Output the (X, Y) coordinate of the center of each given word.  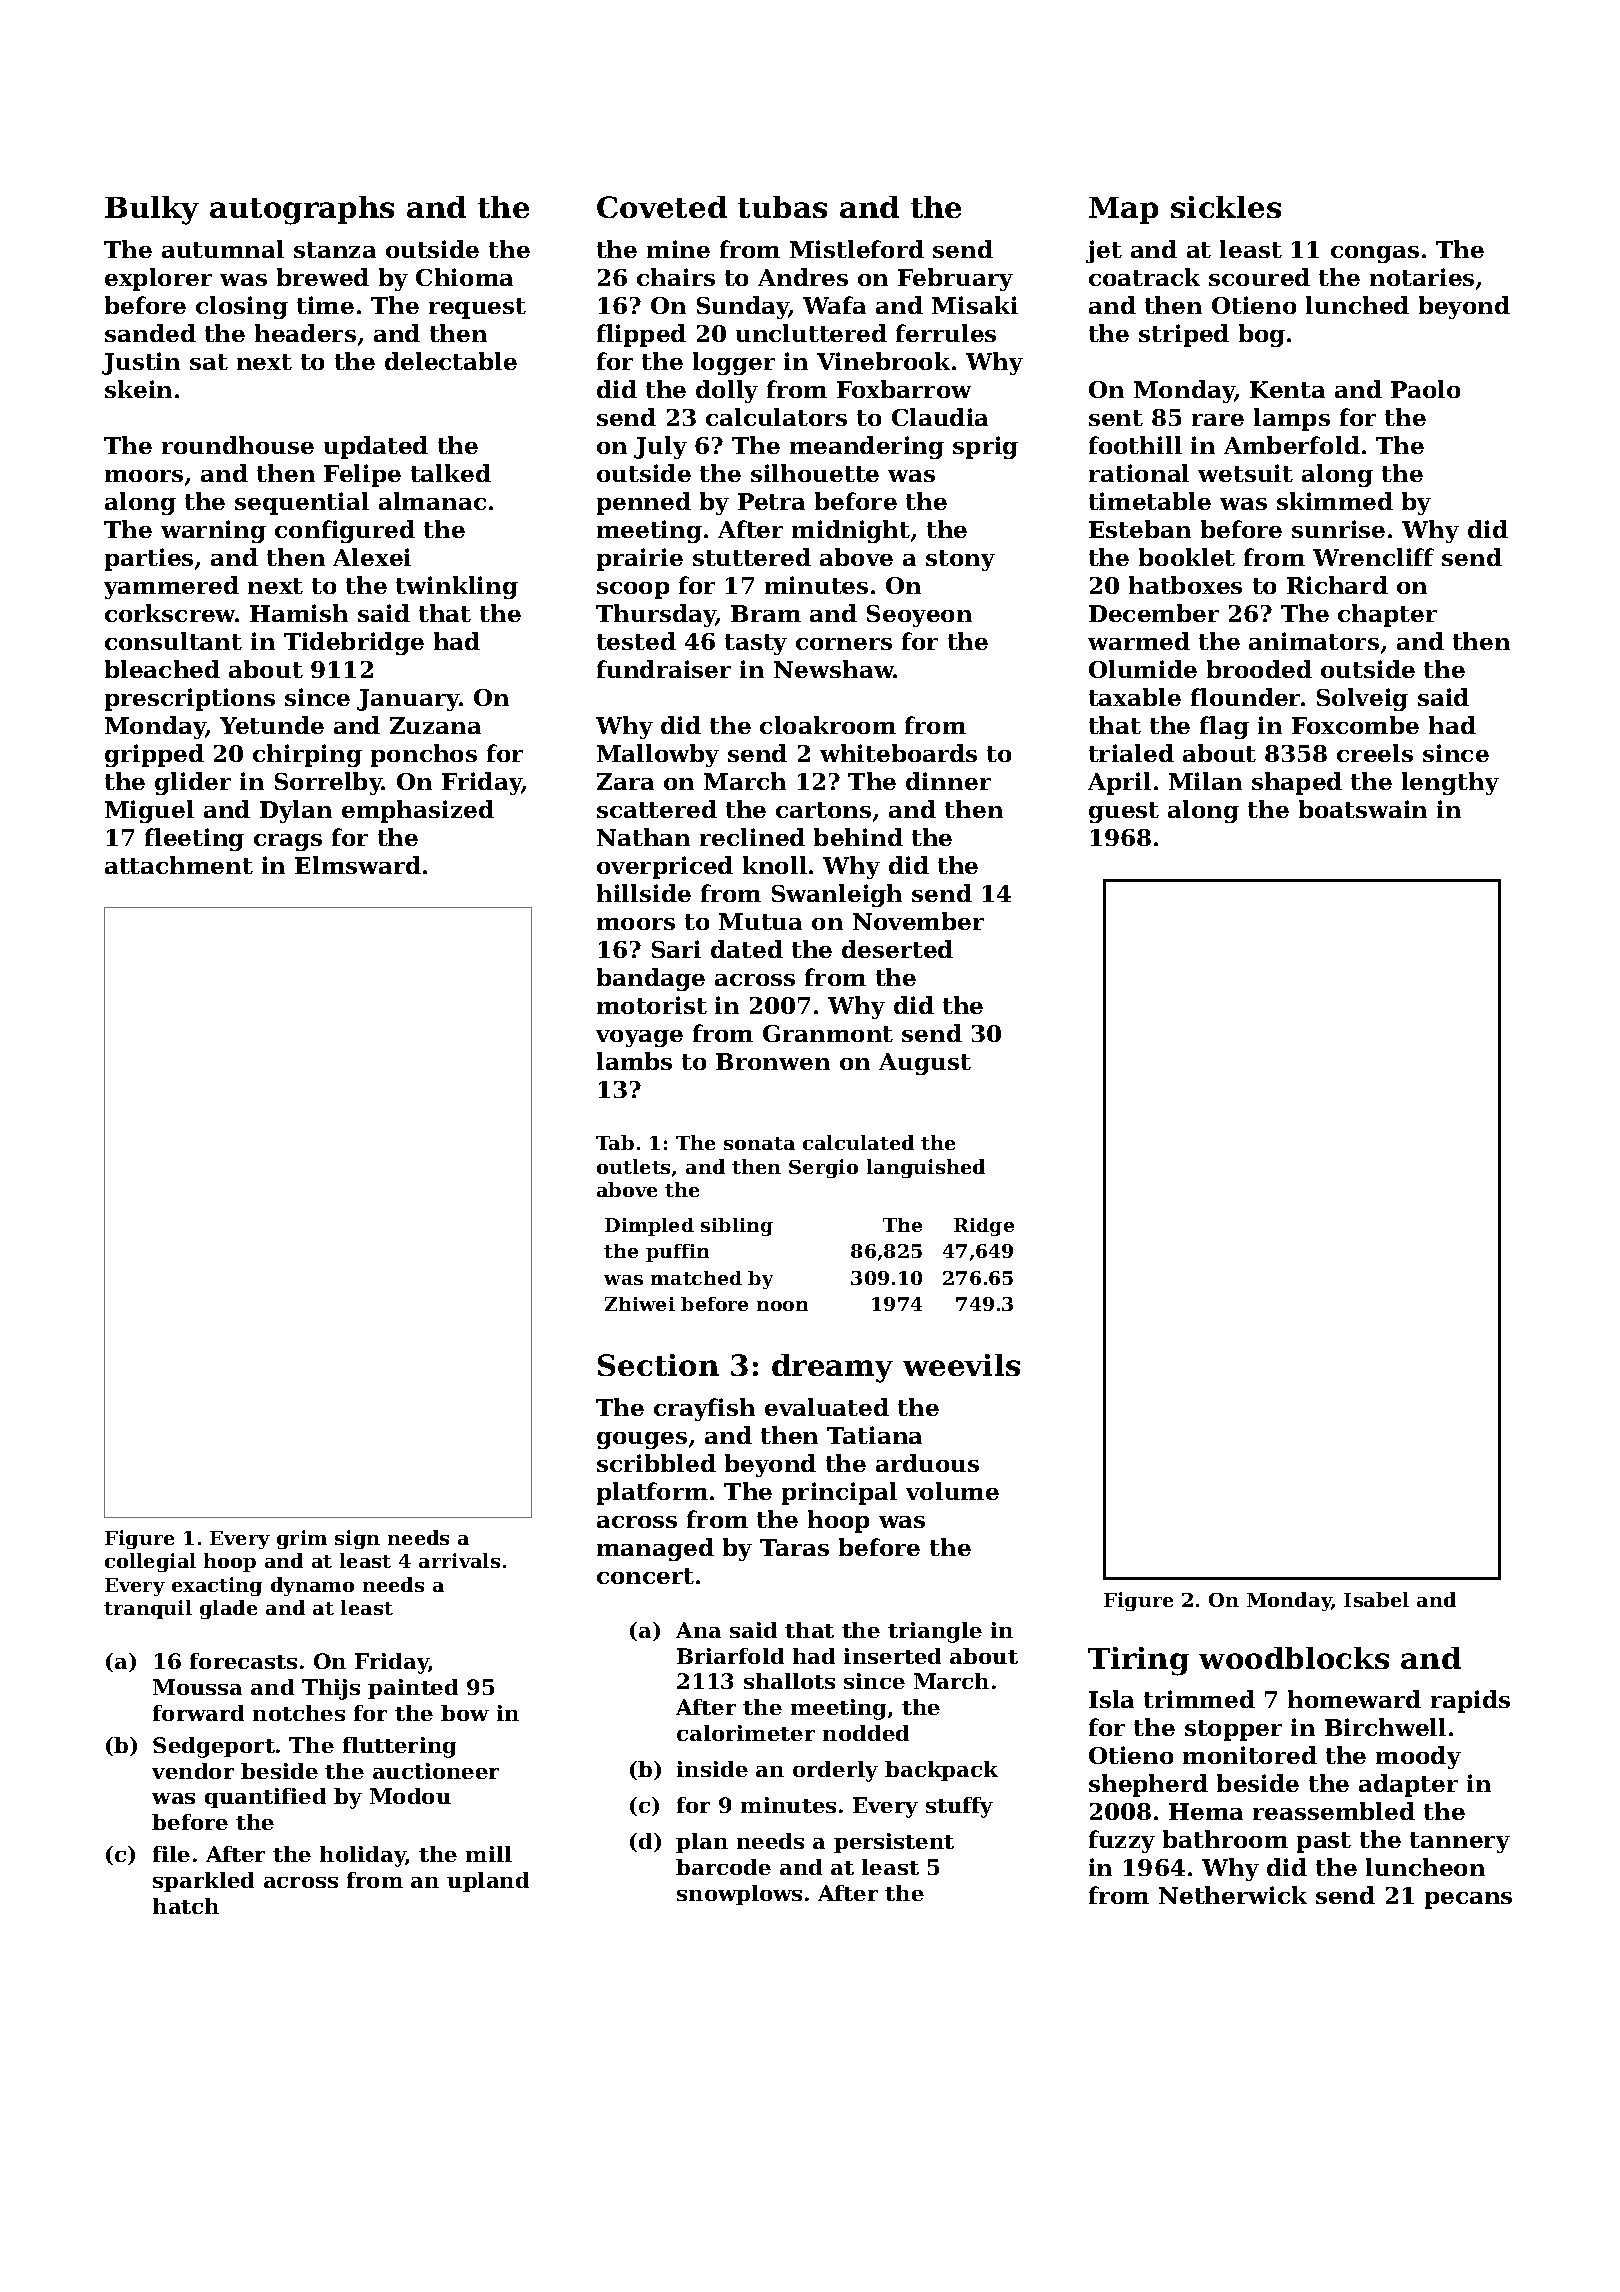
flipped (641, 335)
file (171, 1854)
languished (926, 1168)
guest (1124, 812)
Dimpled (649, 1227)
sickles (1226, 207)
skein (138, 389)
